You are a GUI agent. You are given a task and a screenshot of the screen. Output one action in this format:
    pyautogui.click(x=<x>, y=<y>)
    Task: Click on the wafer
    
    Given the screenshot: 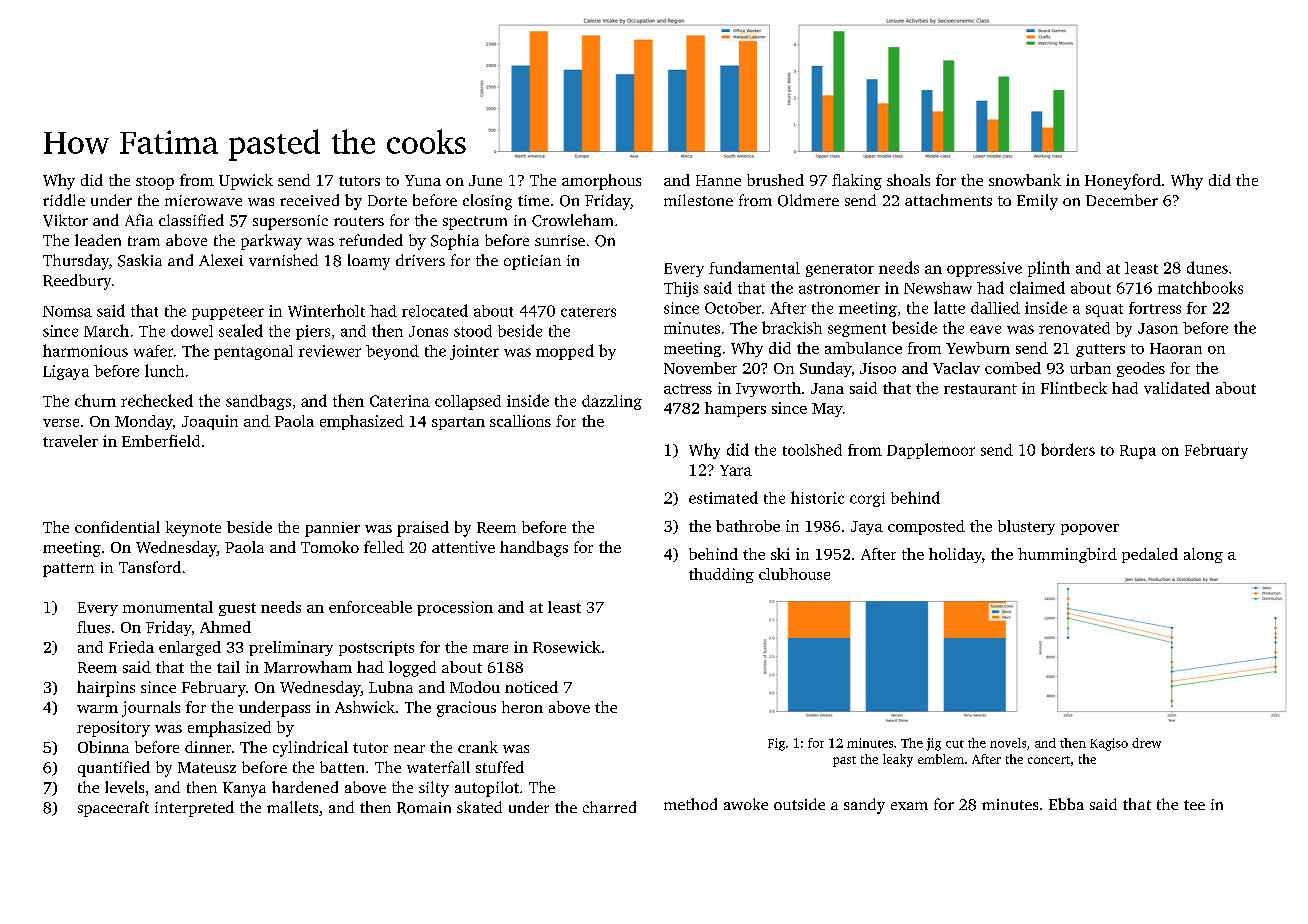 What is the action you would take?
    pyautogui.click(x=153, y=351)
